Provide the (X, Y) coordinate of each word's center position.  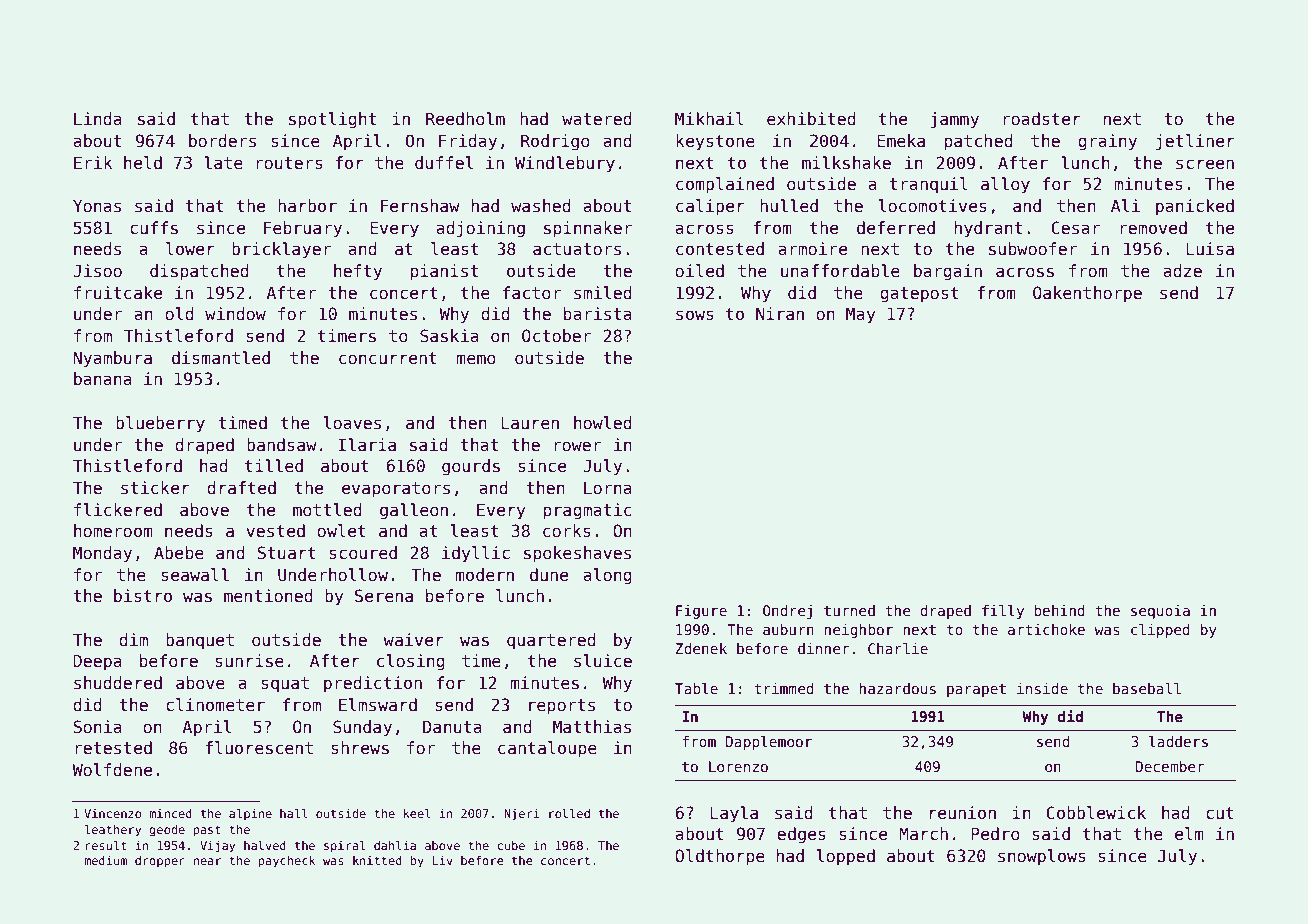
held (143, 163)
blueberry (160, 424)
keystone (715, 142)
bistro (143, 596)
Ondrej (787, 612)
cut (1220, 813)
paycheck (286, 862)
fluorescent (259, 748)
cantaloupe (547, 749)
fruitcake (118, 293)
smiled (603, 293)
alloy (1005, 185)
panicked (1195, 207)
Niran (780, 314)
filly (1003, 612)
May (861, 315)
